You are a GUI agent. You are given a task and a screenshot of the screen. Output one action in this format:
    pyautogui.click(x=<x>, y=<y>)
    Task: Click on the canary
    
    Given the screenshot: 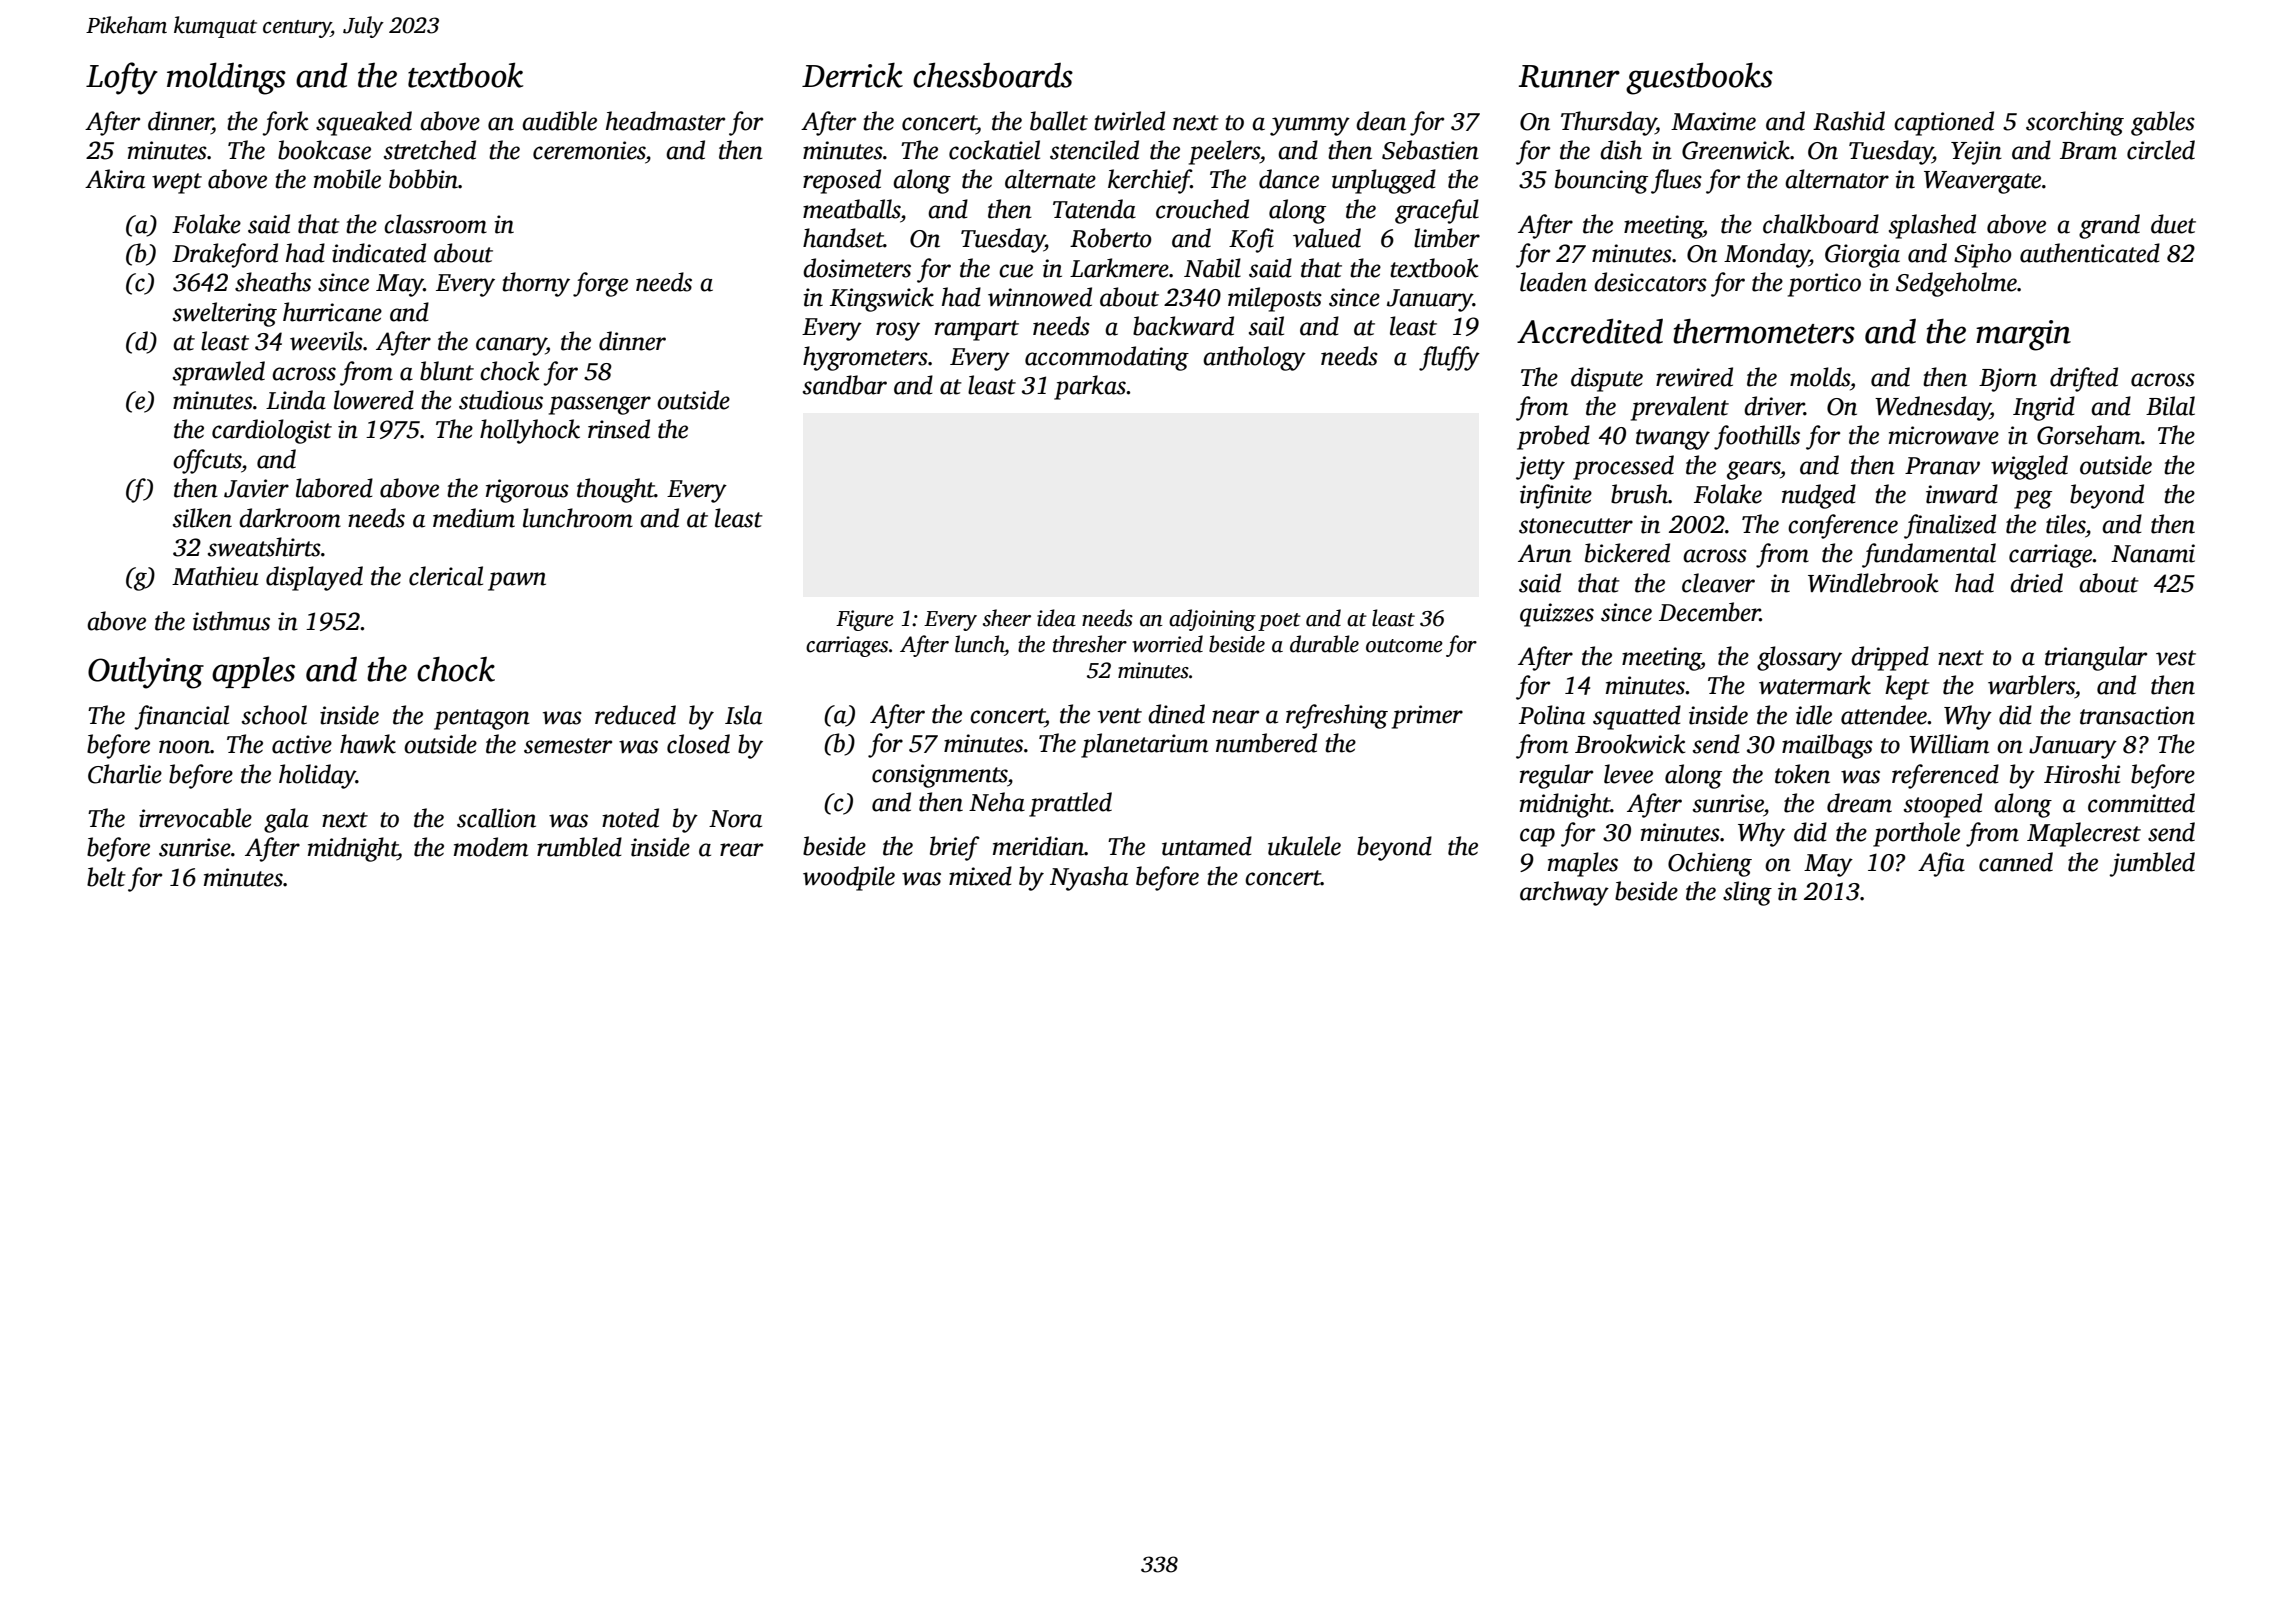 What is the action you would take?
    pyautogui.click(x=511, y=346)
